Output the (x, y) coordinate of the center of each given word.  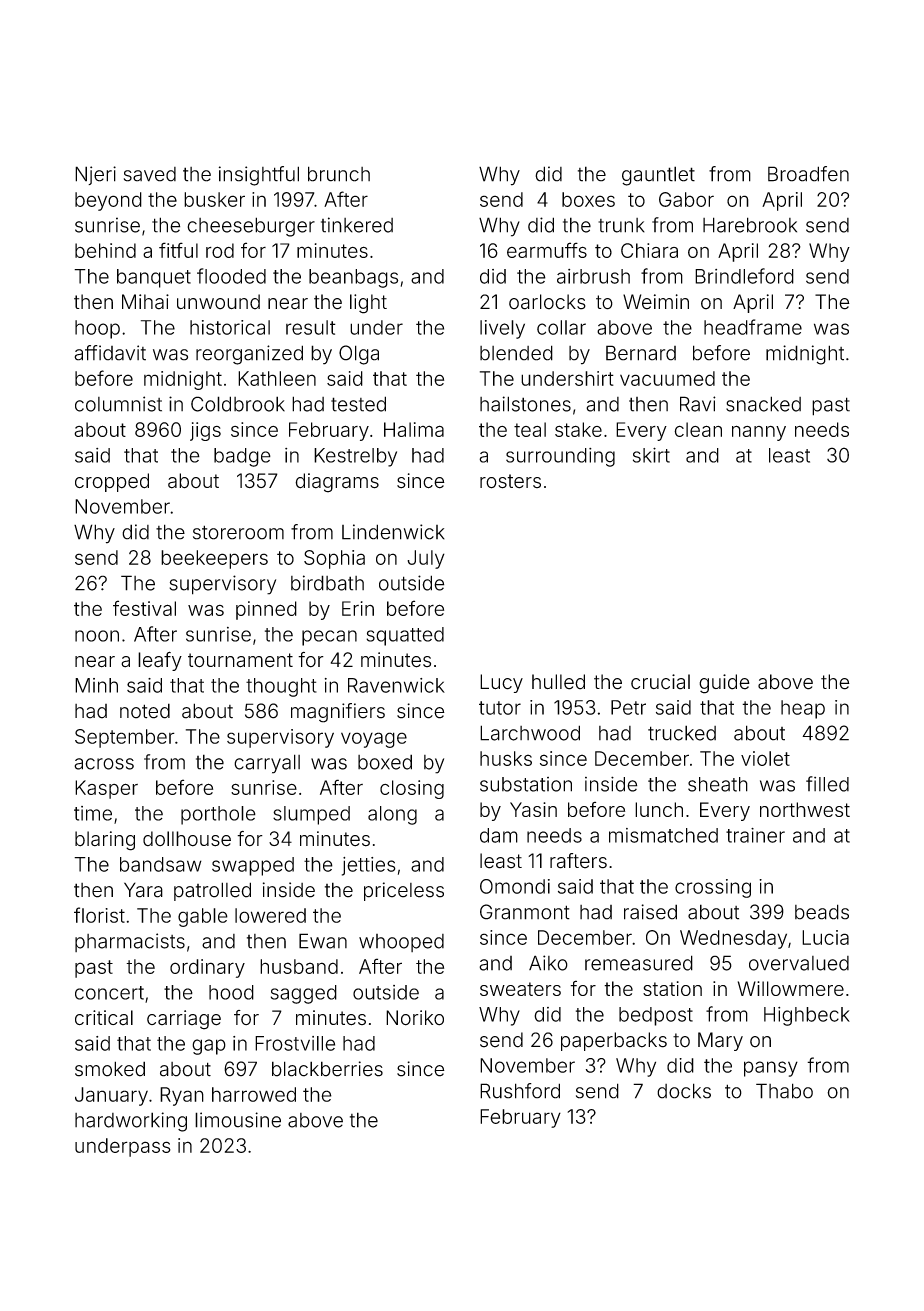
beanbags (353, 278)
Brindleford (744, 276)
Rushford (520, 1091)
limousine (238, 1120)
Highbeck (807, 1016)
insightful (259, 176)
